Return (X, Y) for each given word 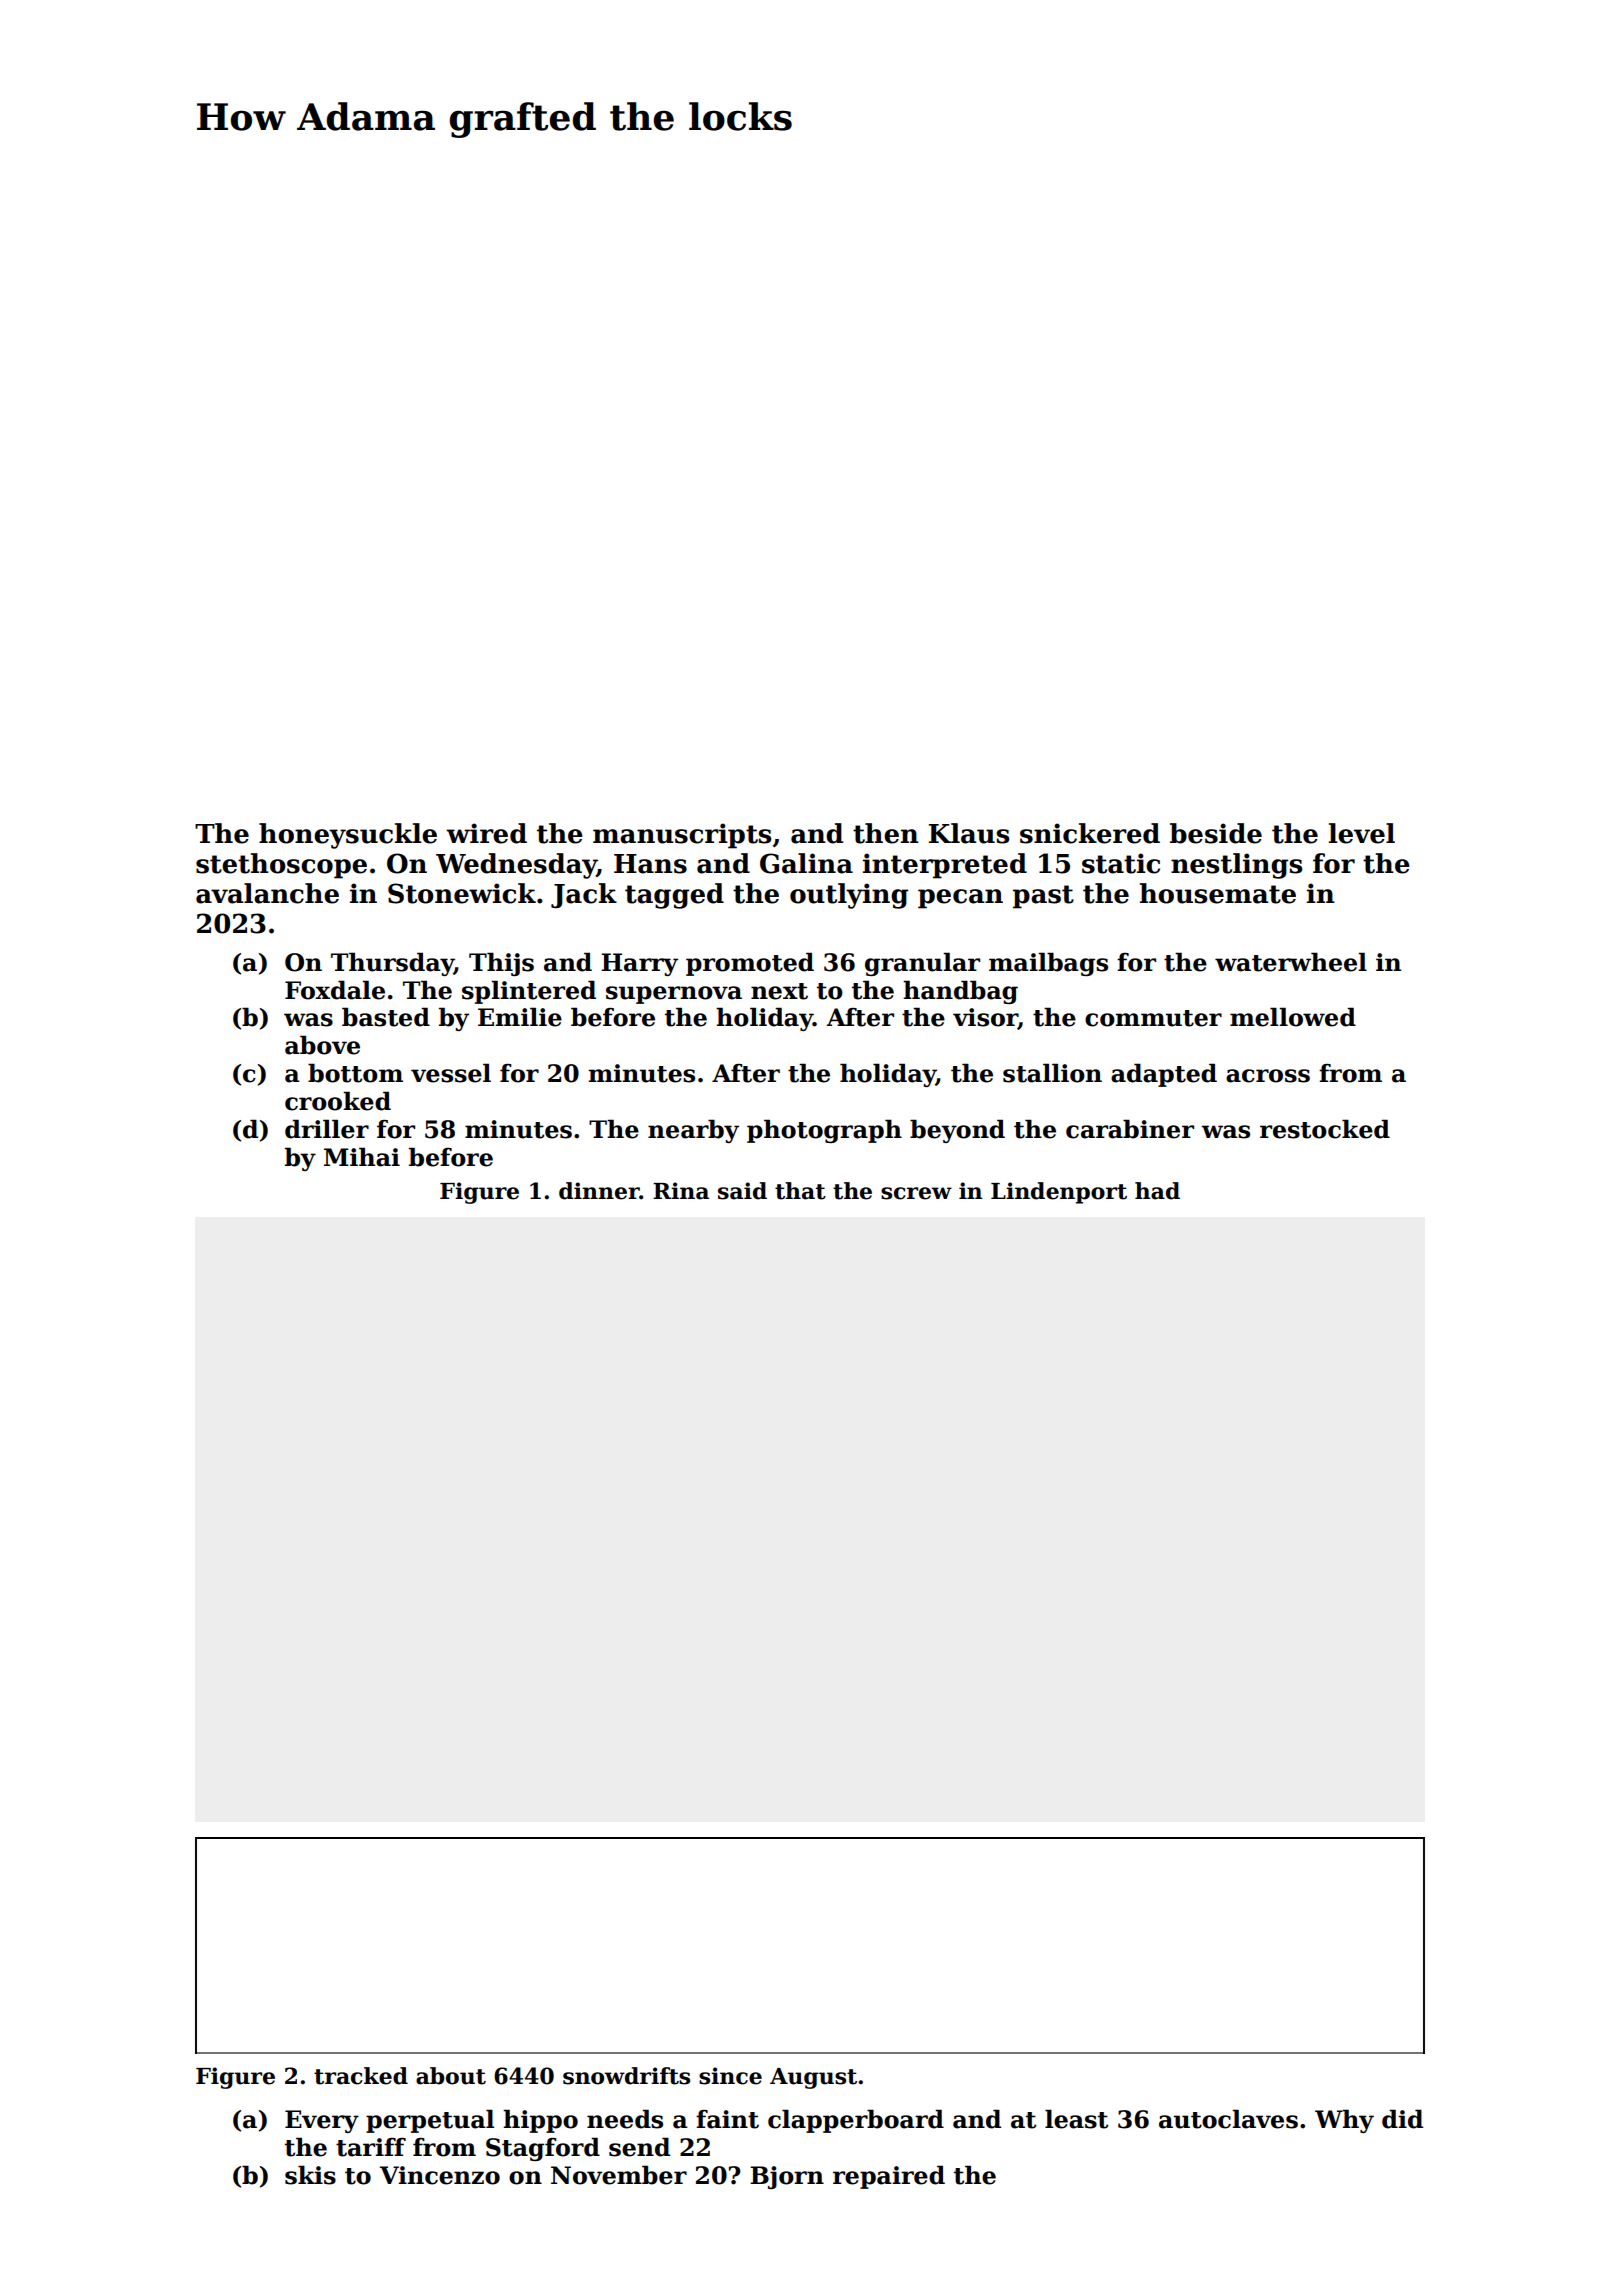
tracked (361, 2076)
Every (322, 2121)
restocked (1325, 1129)
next (779, 991)
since (730, 2076)
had (1157, 1191)
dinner (599, 1191)
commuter (1153, 1018)
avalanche (267, 893)
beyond (957, 1131)
